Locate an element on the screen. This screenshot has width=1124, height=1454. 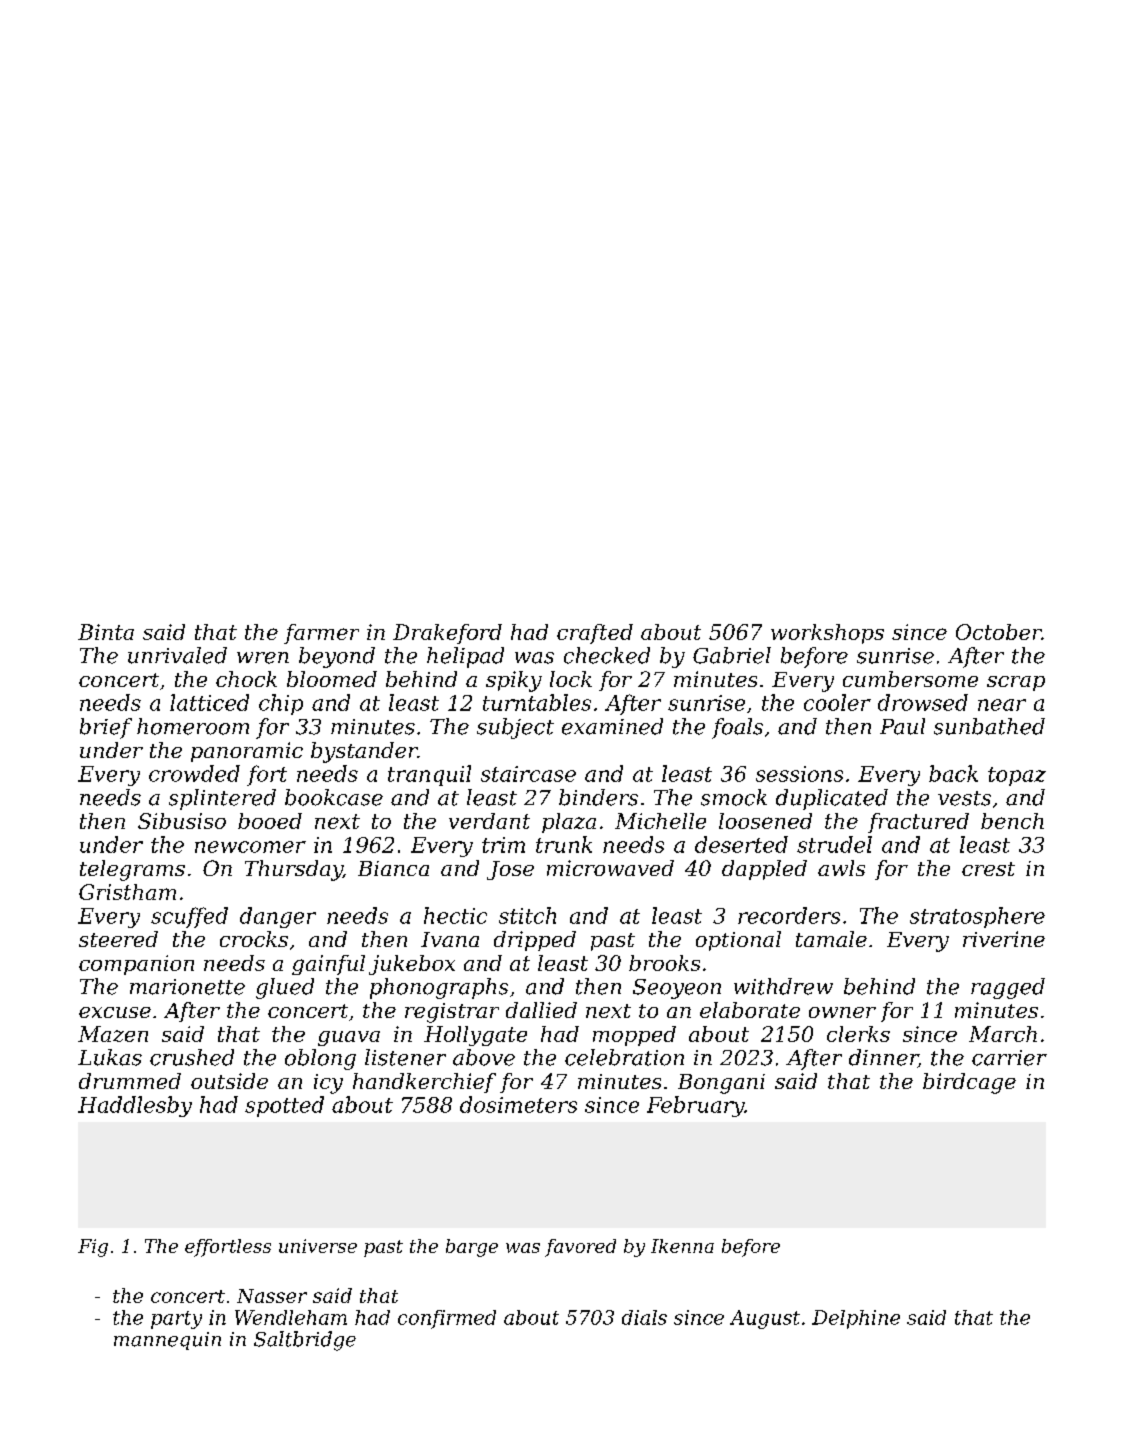
workshops is located at coordinates (827, 634).
